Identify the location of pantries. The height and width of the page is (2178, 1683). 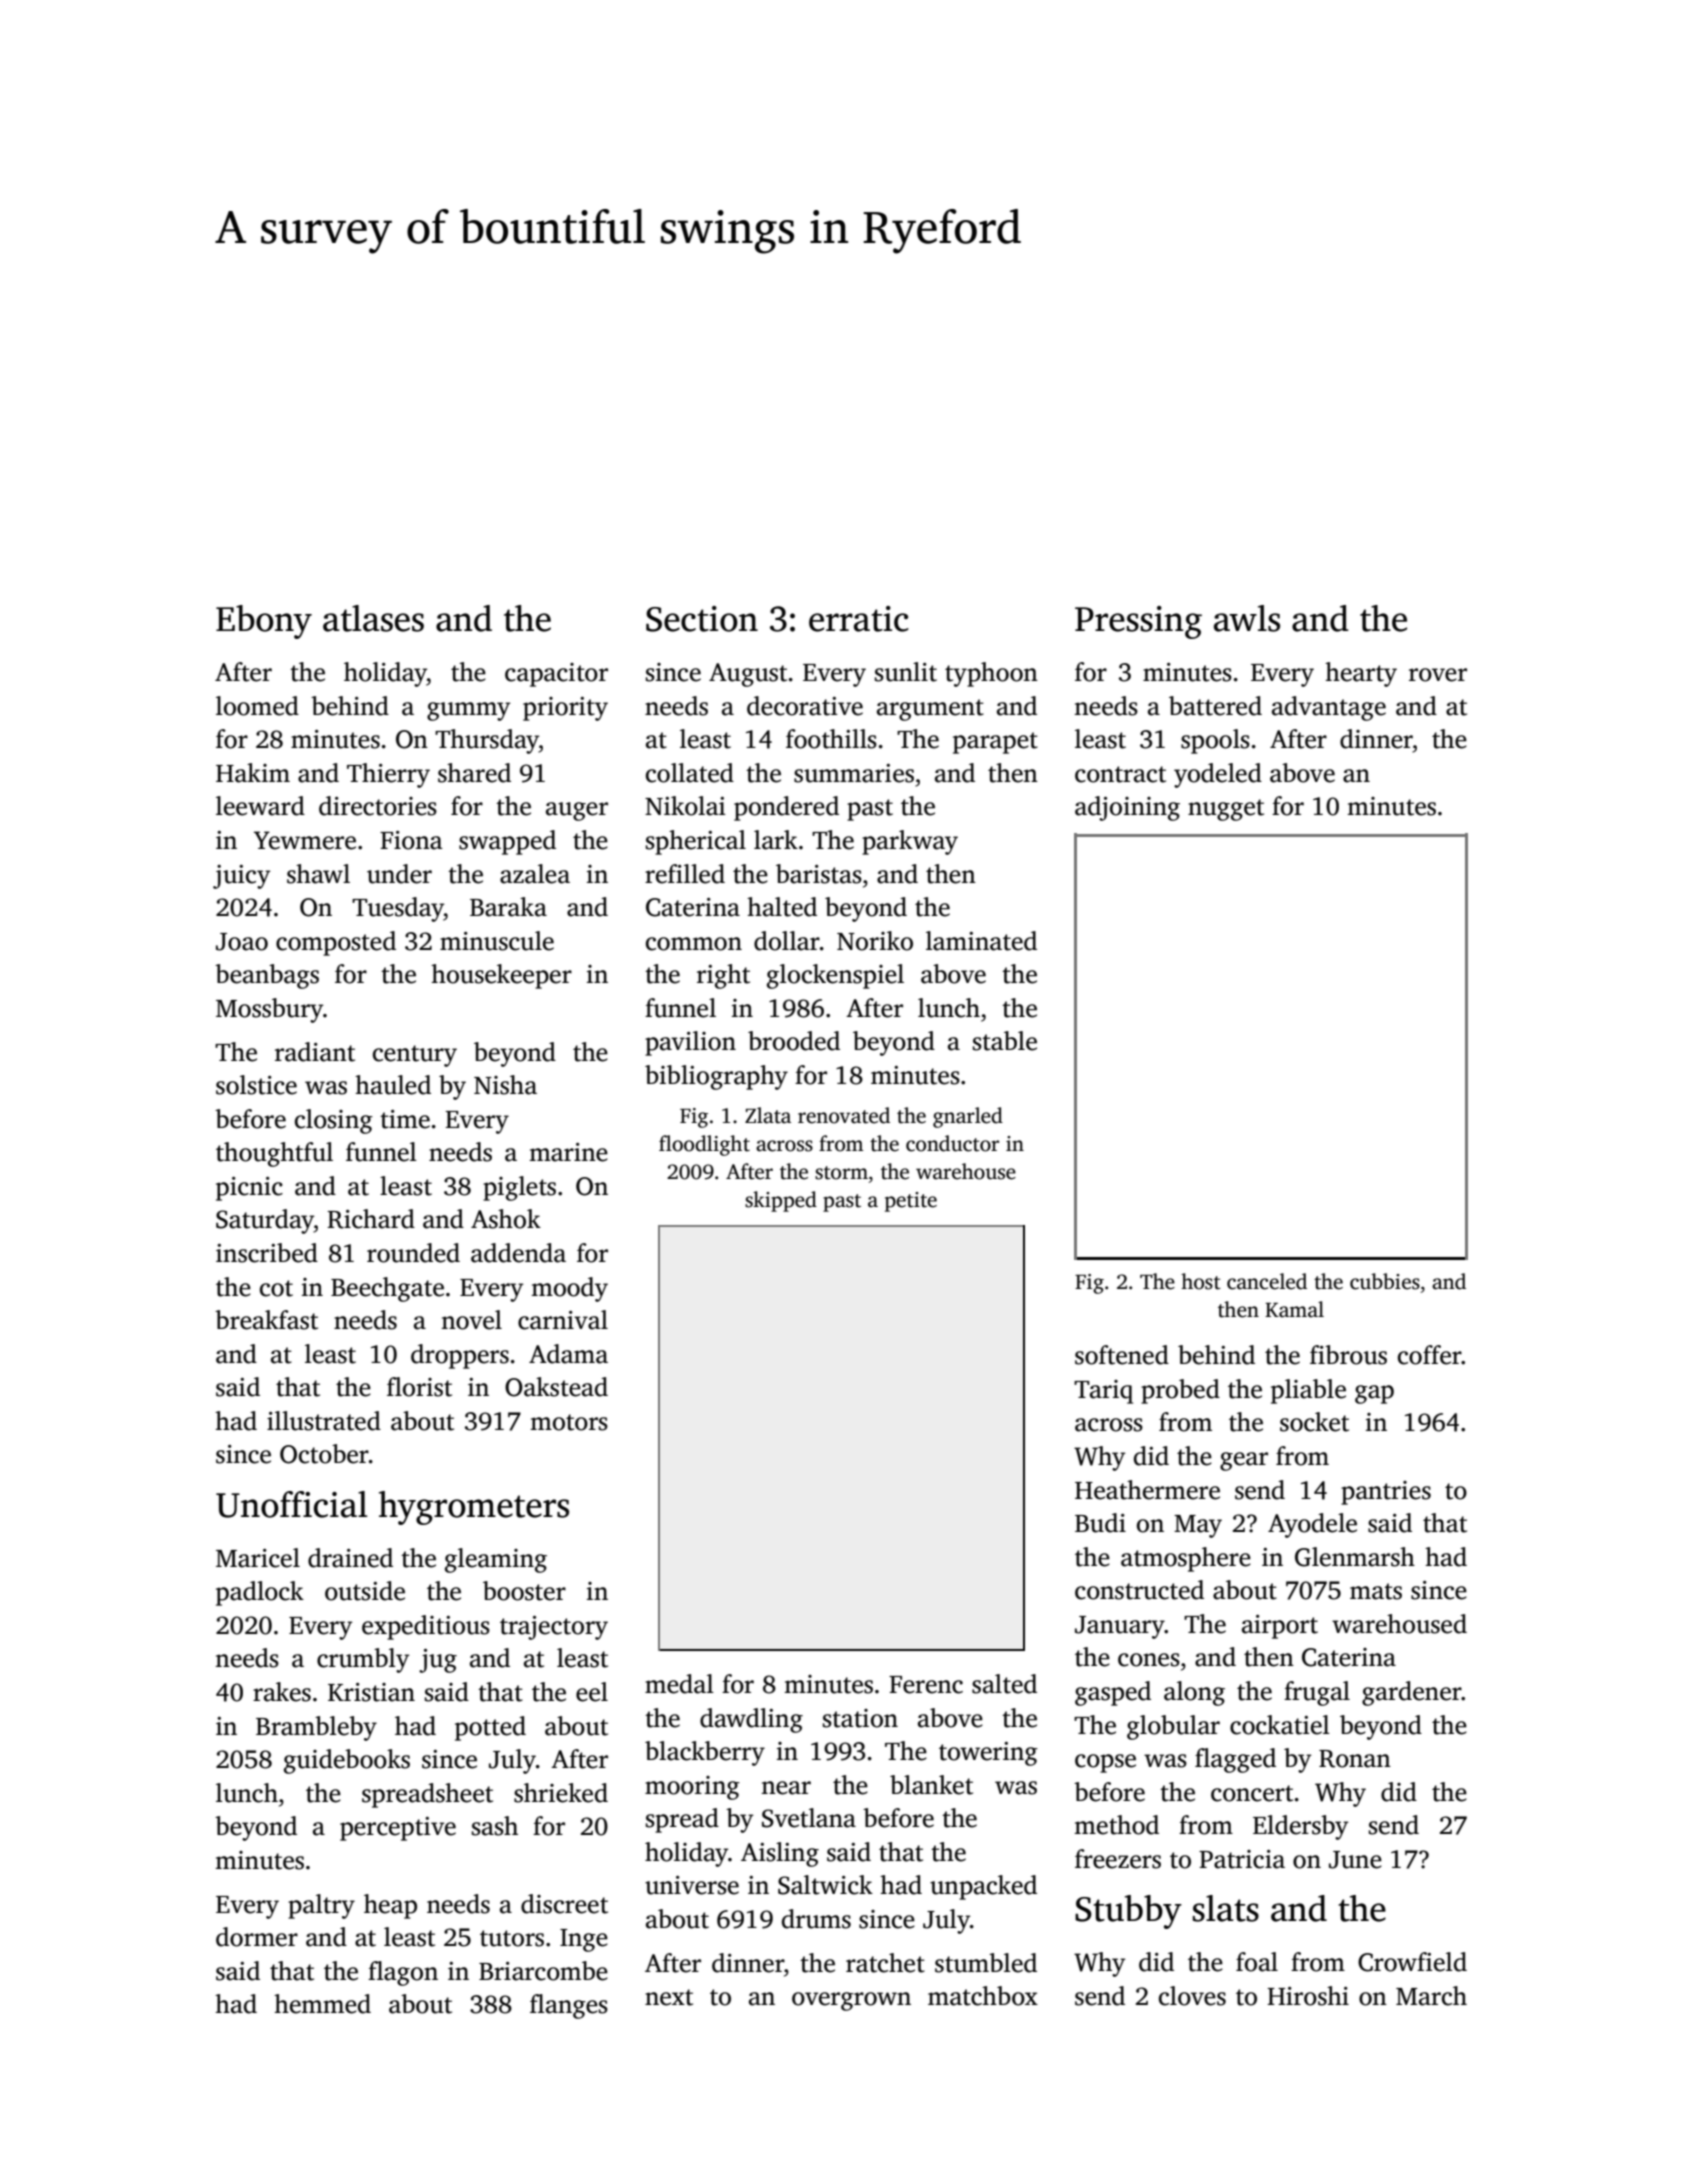
(1386, 1493).
